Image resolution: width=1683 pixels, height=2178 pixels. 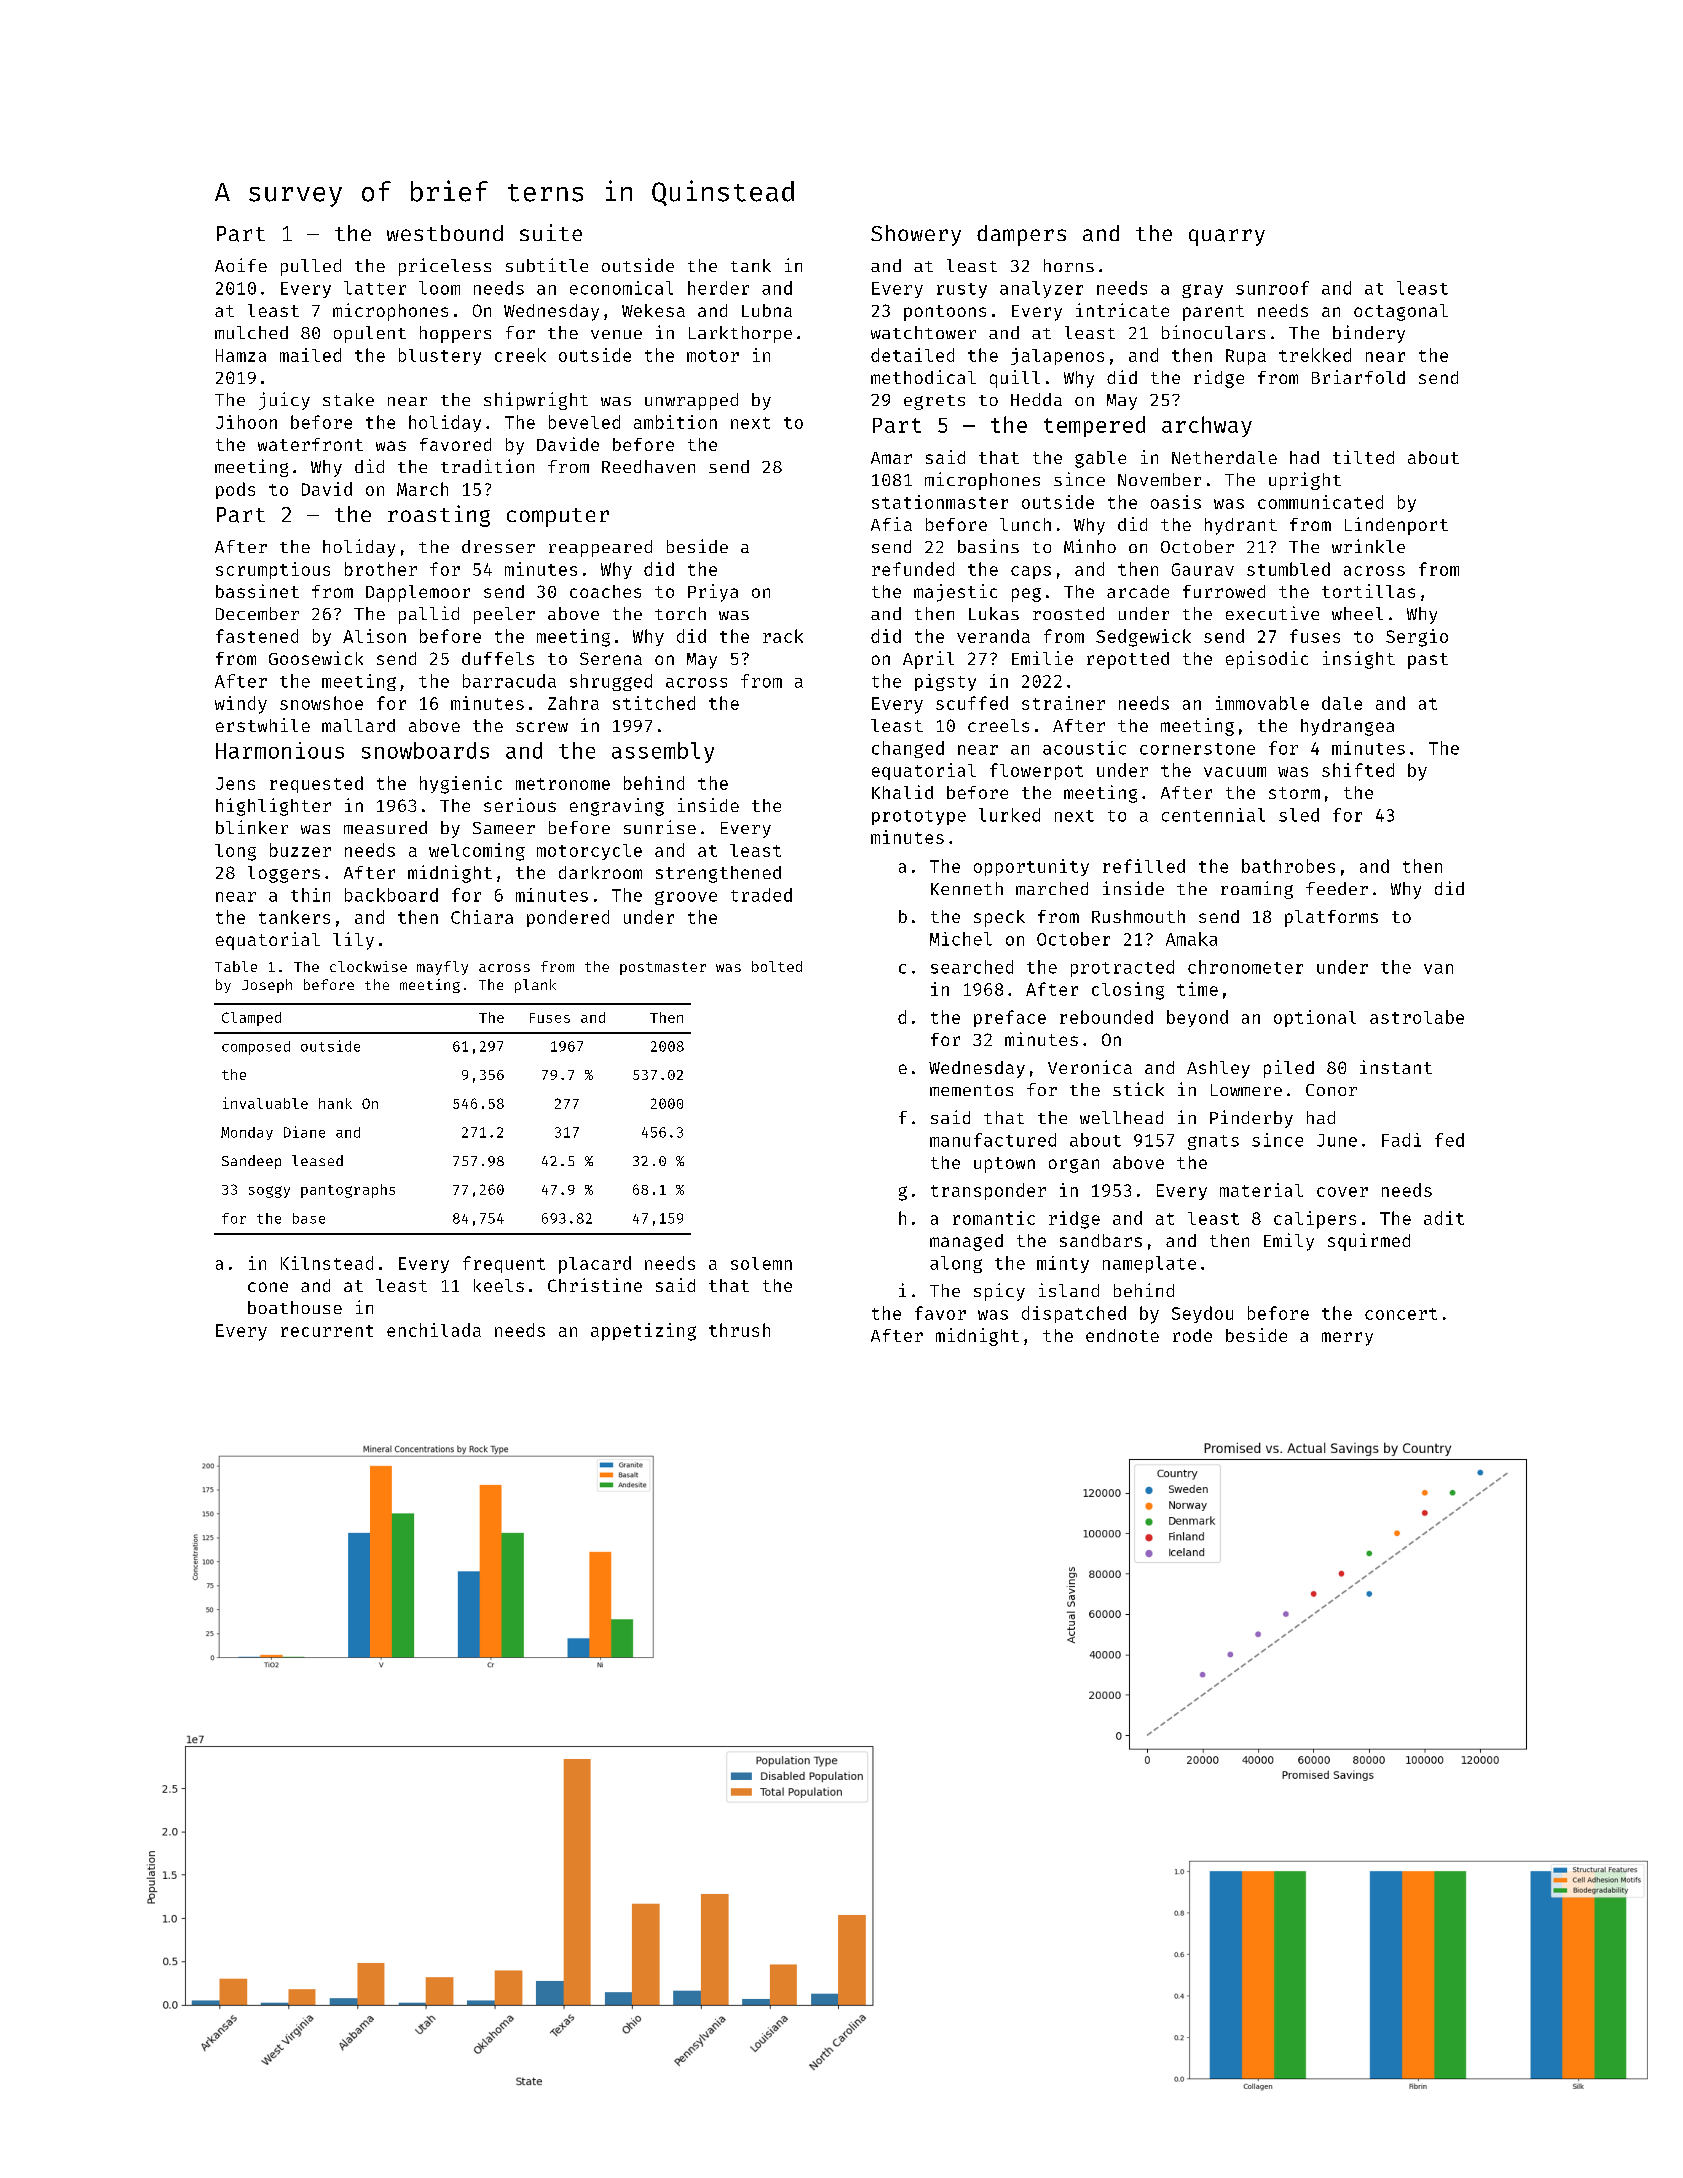 I want to click on stumbled, so click(x=1288, y=569).
